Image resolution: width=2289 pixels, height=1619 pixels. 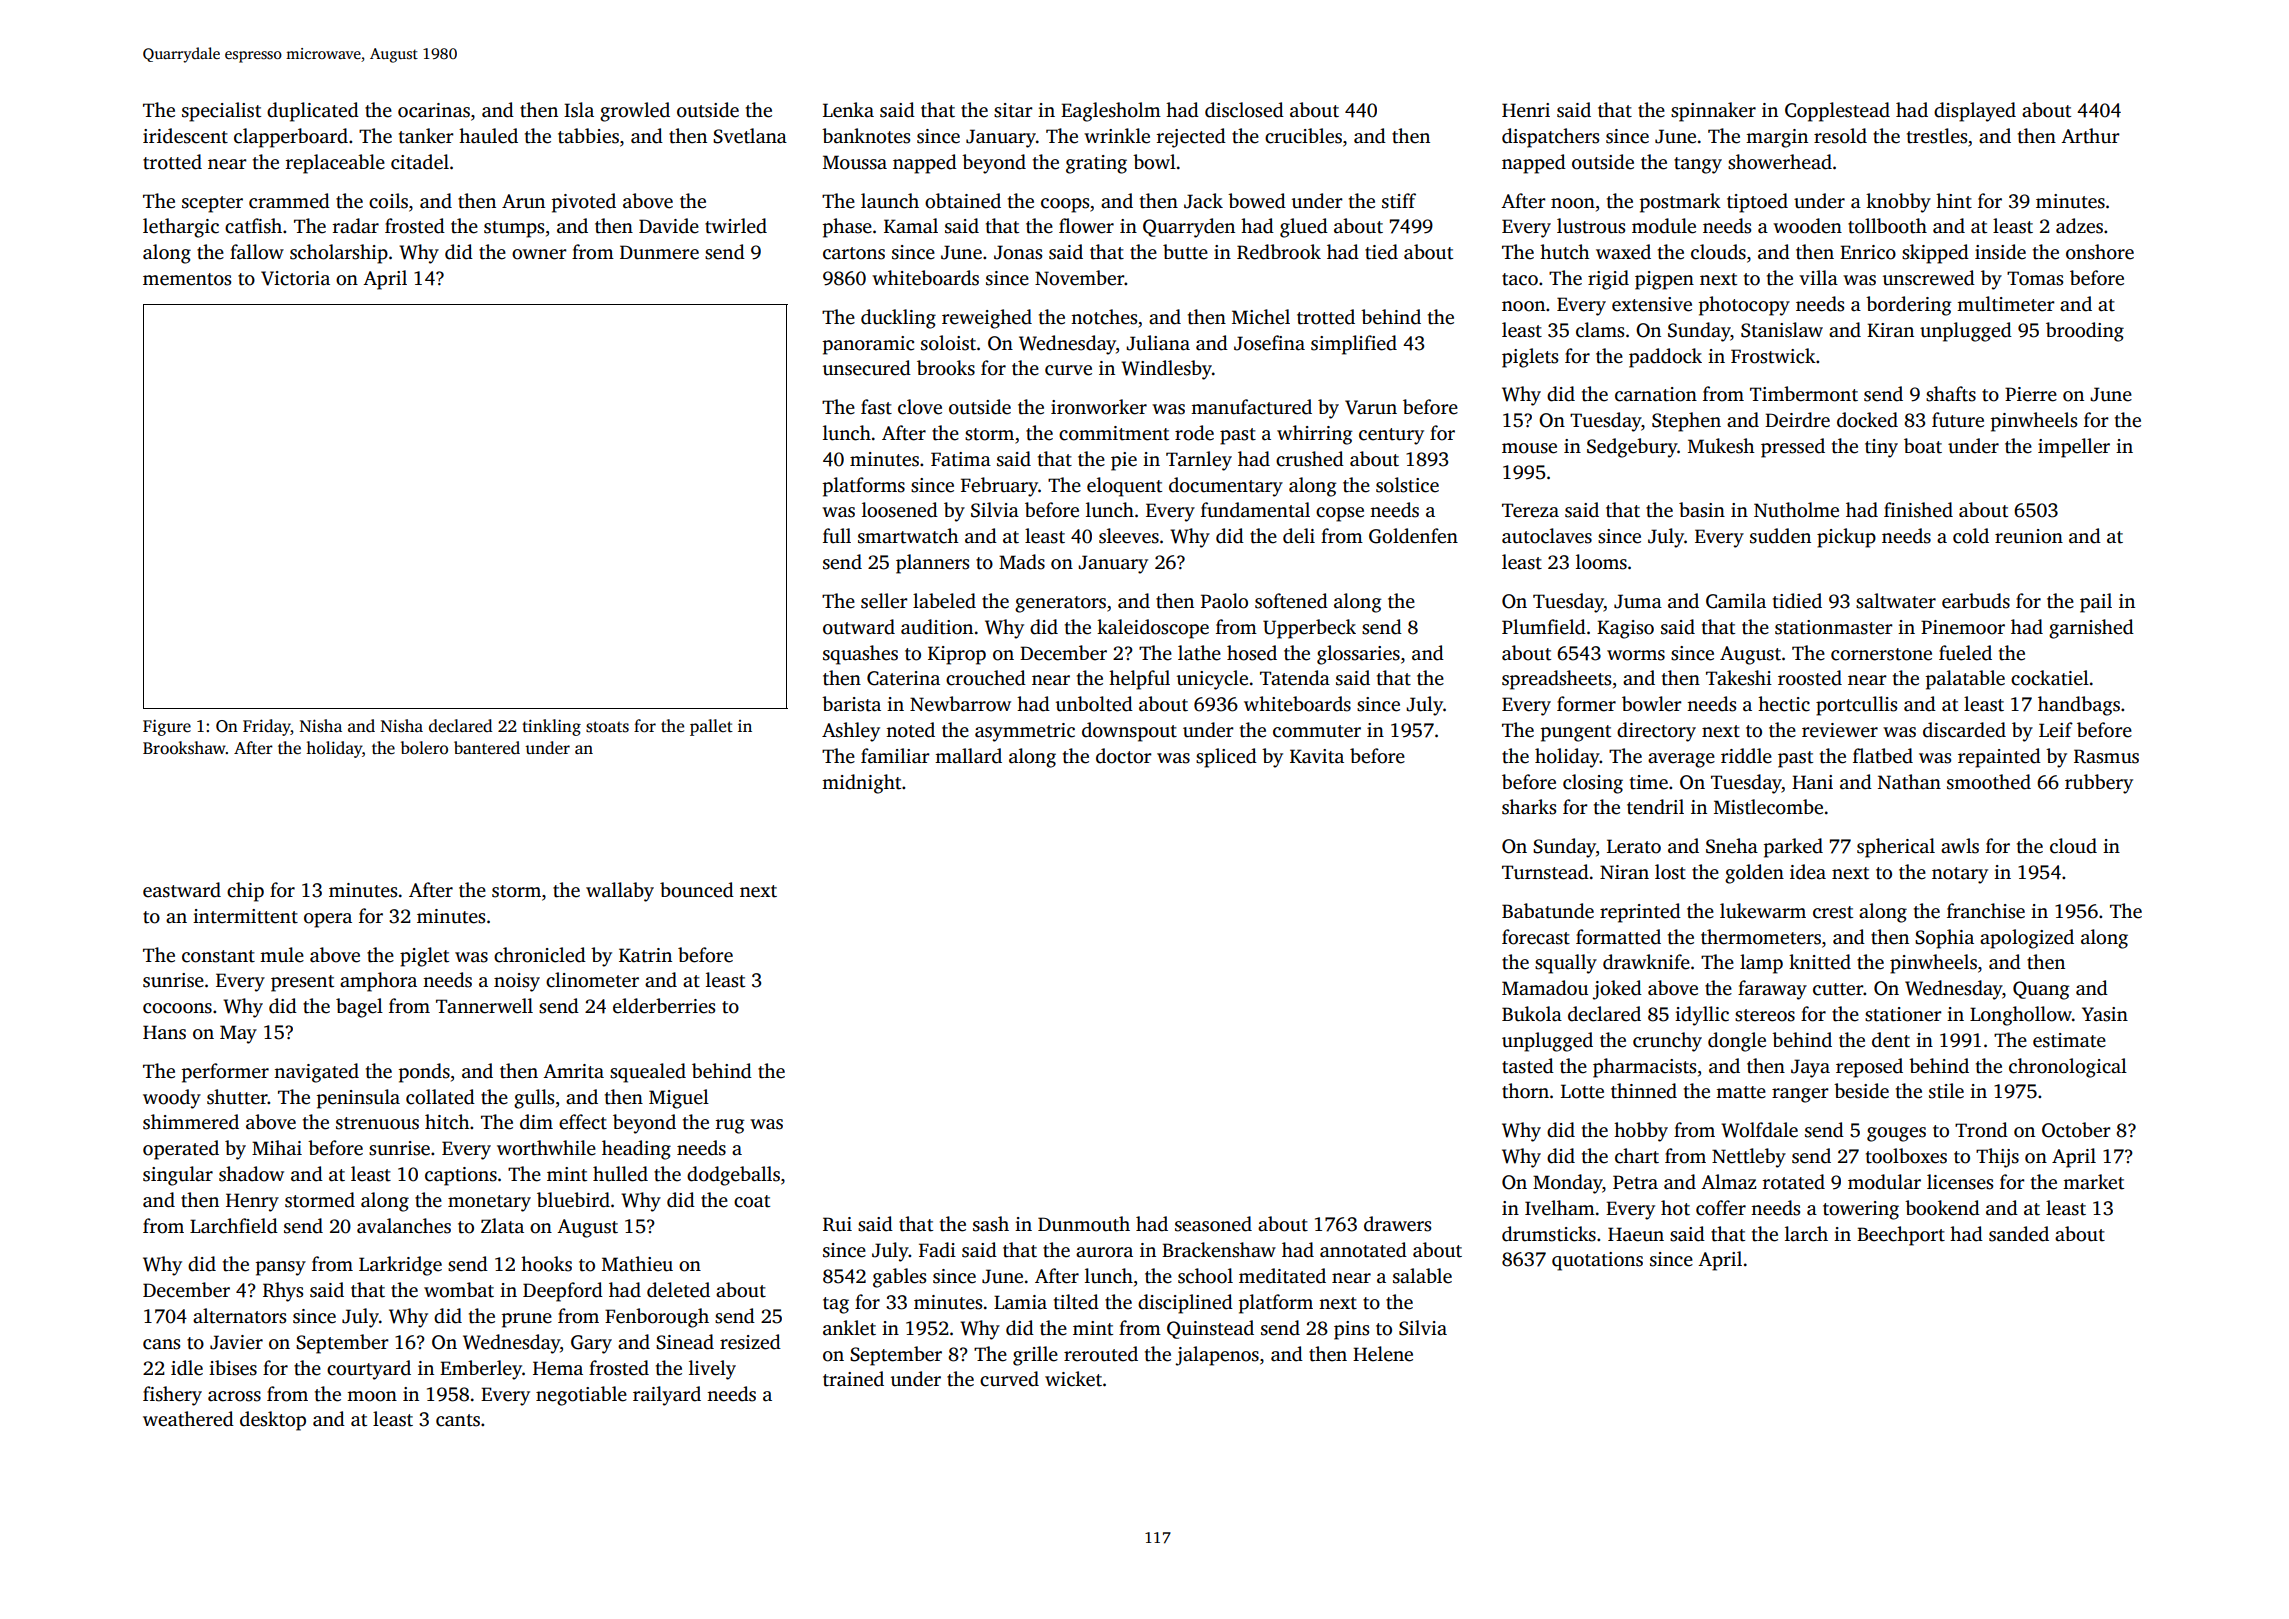 What do you see at coordinates (853, 1379) in the page?
I see `trained` at bounding box center [853, 1379].
